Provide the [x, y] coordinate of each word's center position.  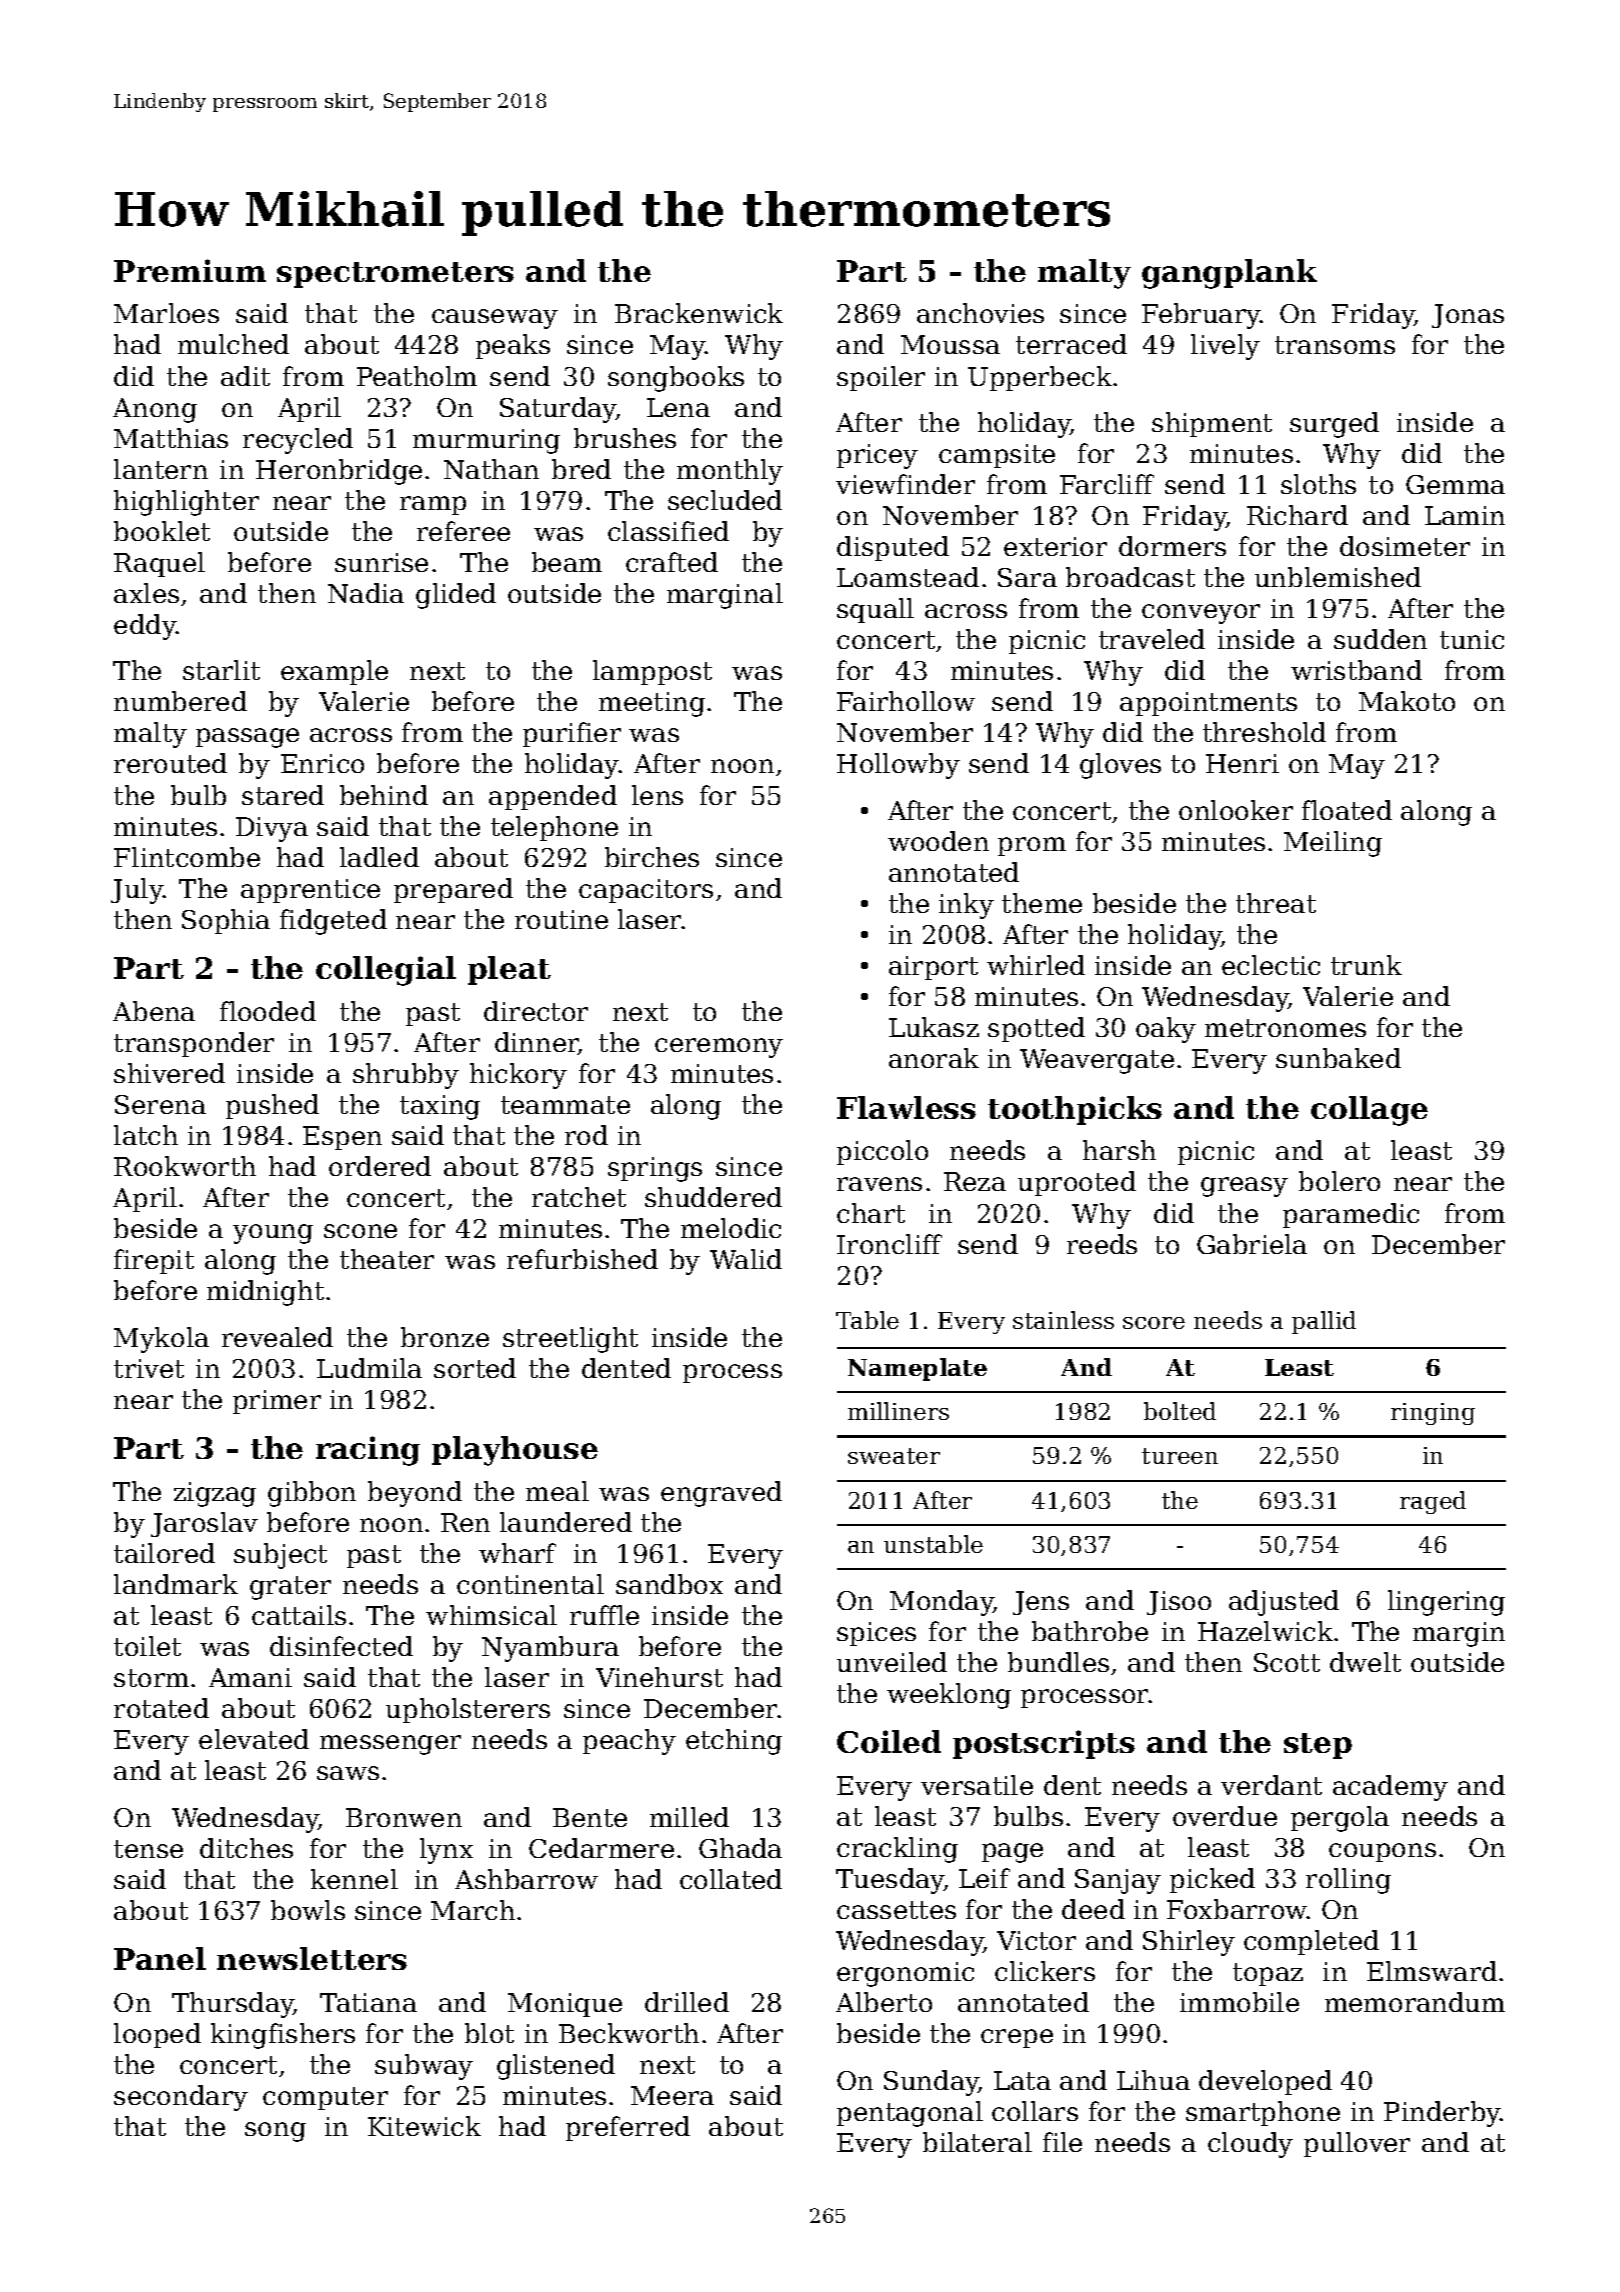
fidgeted [333, 922]
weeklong [949, 1696]
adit [245, 376]
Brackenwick [699, 313]
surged [1334, 425]
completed [1311, 1942]
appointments [1208, 704]
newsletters [312, 1958]
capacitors [646, 891]
